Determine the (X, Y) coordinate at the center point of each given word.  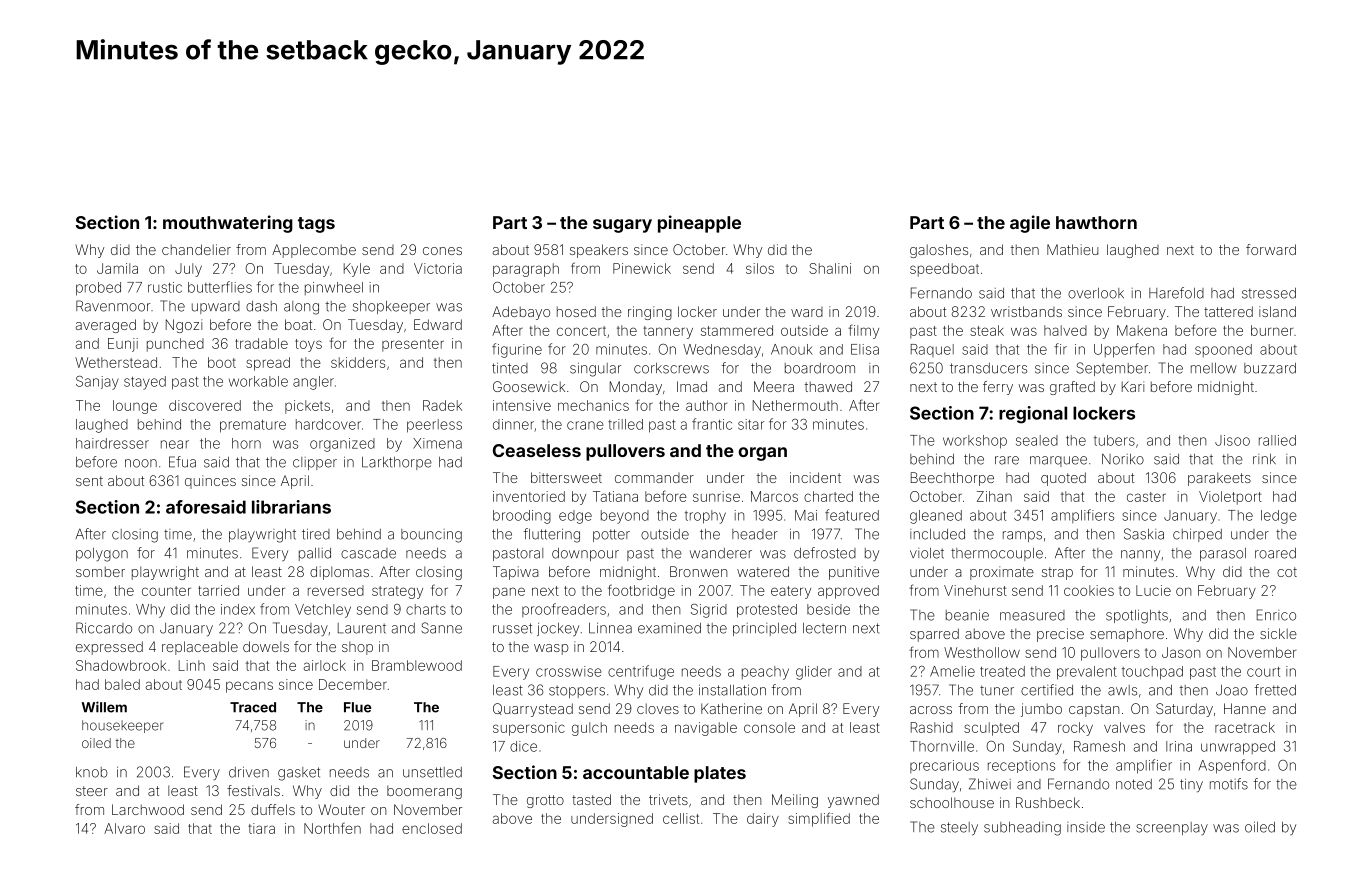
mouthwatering (228, 224)
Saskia (1144, 534)
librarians (291, 507)
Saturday (1184, 710)
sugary (622, 226)
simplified (819, 819)
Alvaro (124, 828)
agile (1030, 224)
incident (815, 477)
